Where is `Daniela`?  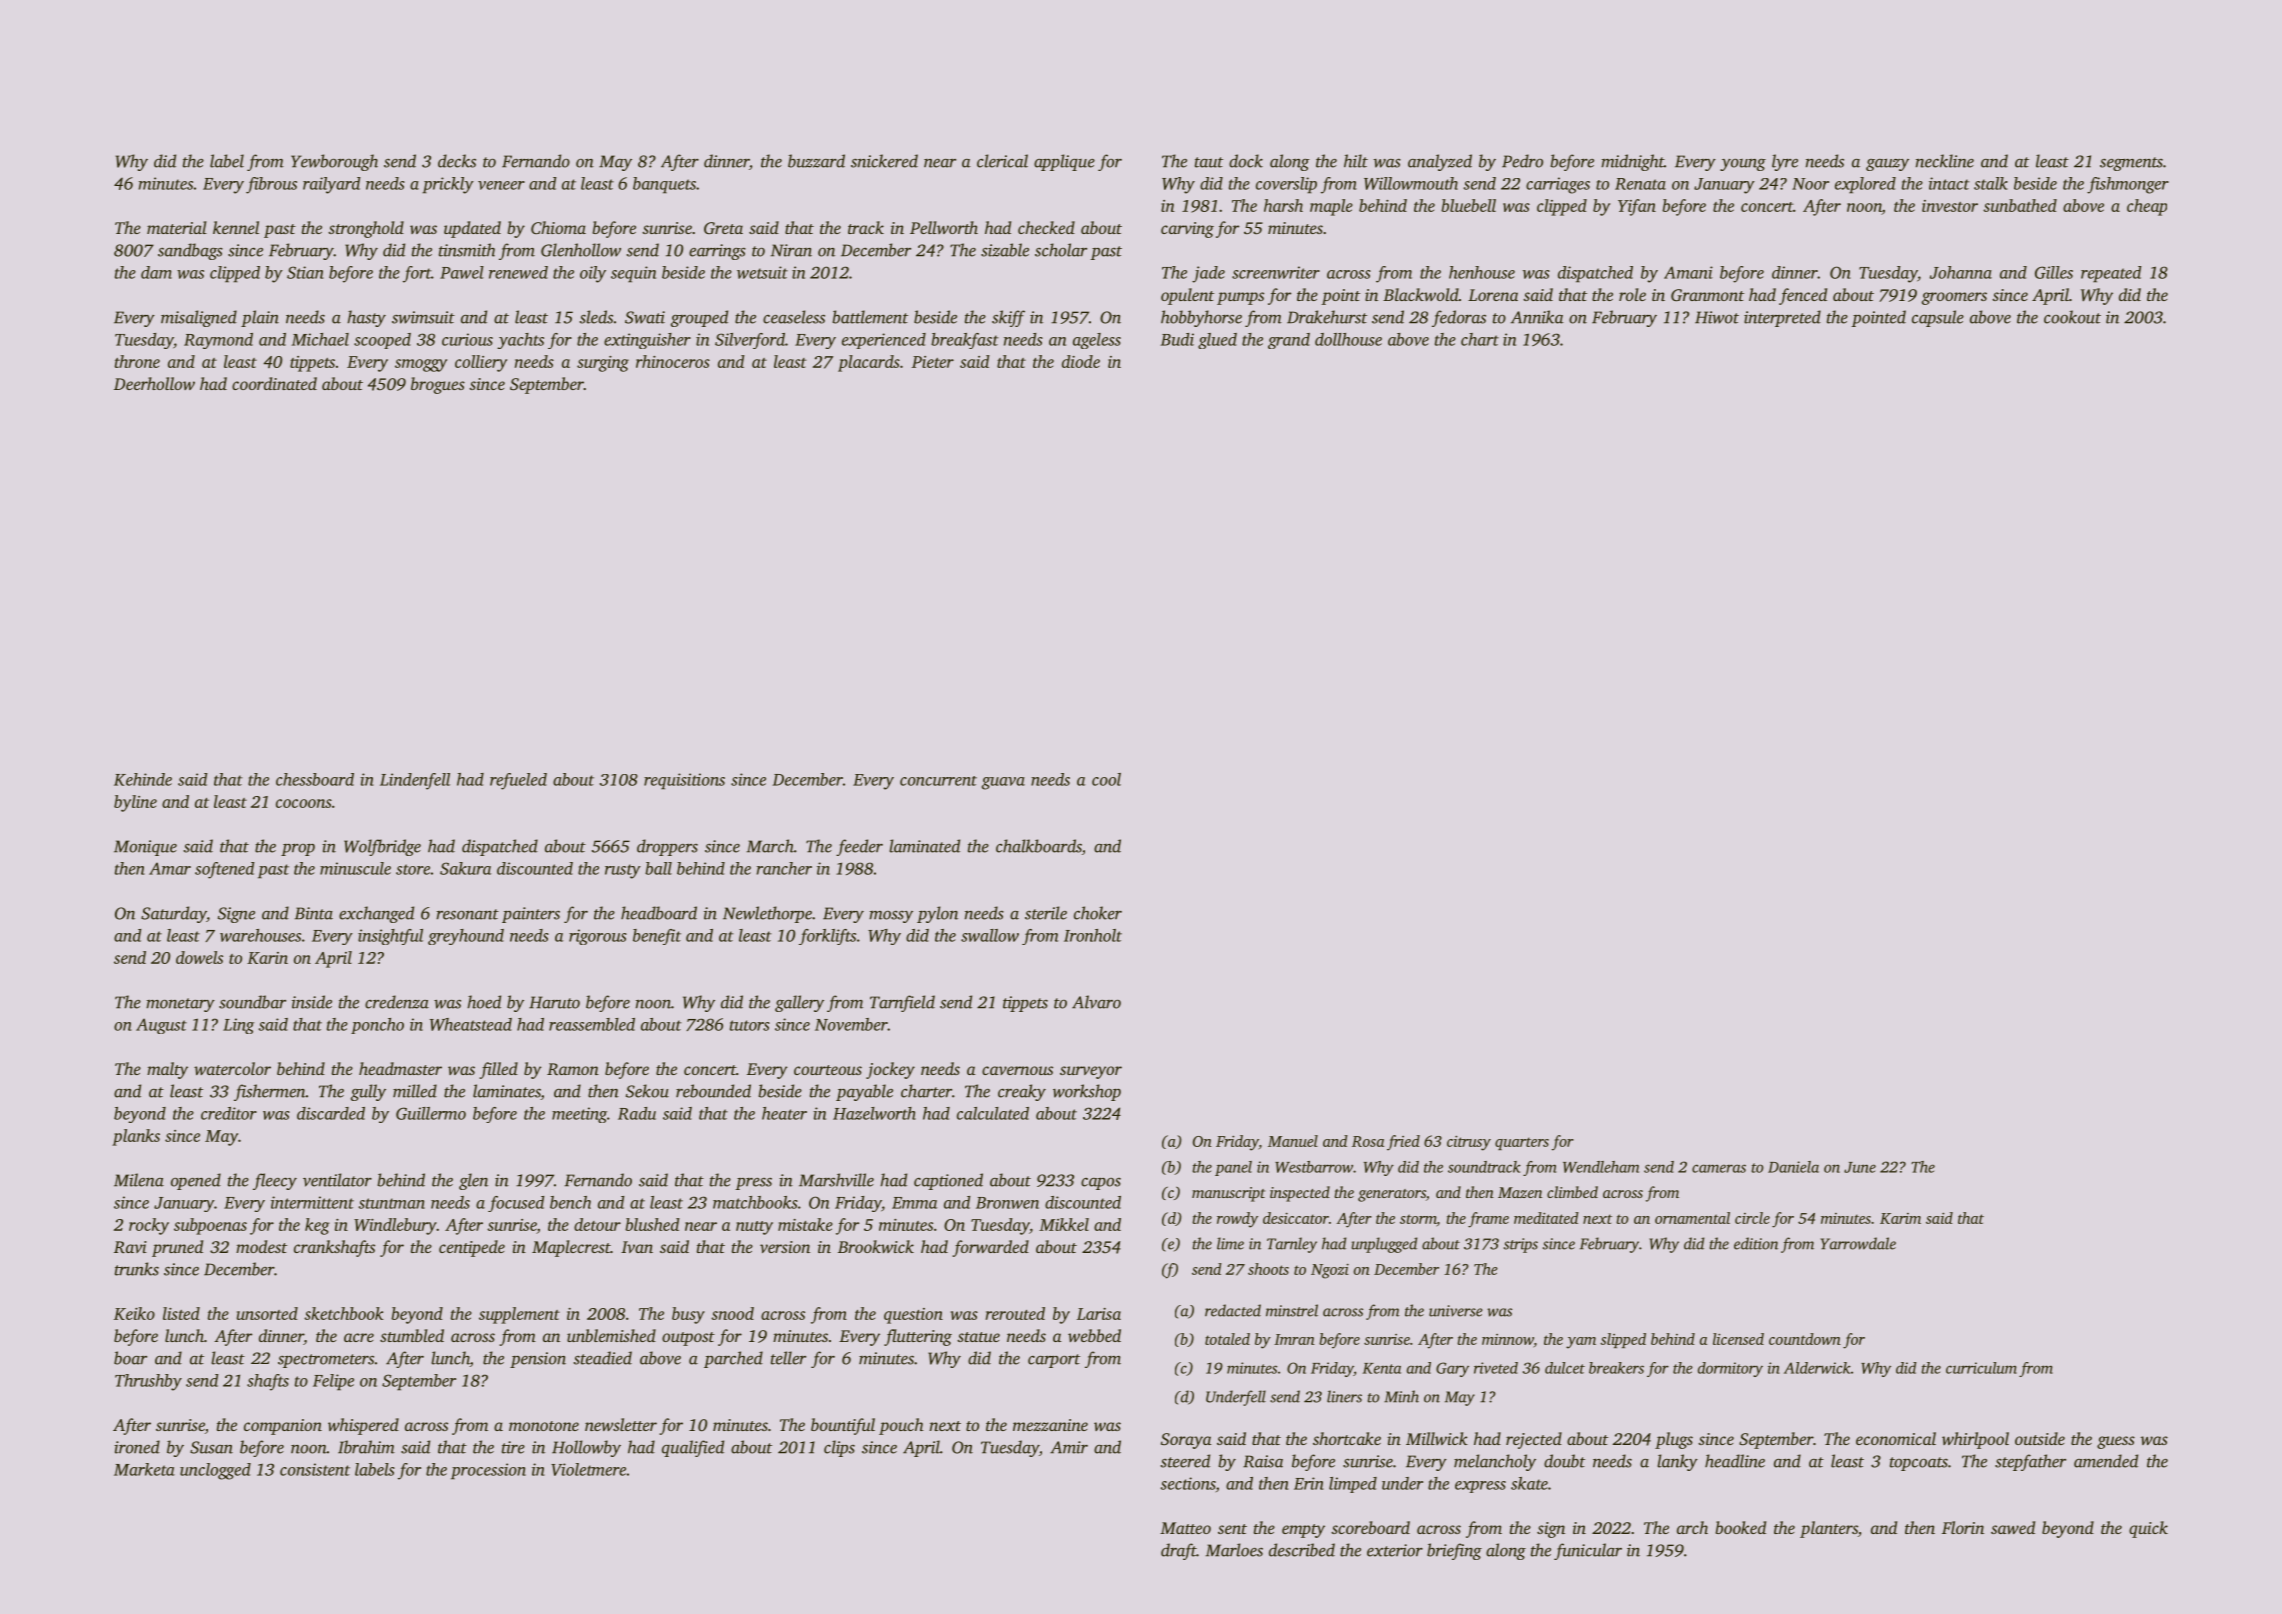
Daniela is located at coordinates (1793, 1167).
